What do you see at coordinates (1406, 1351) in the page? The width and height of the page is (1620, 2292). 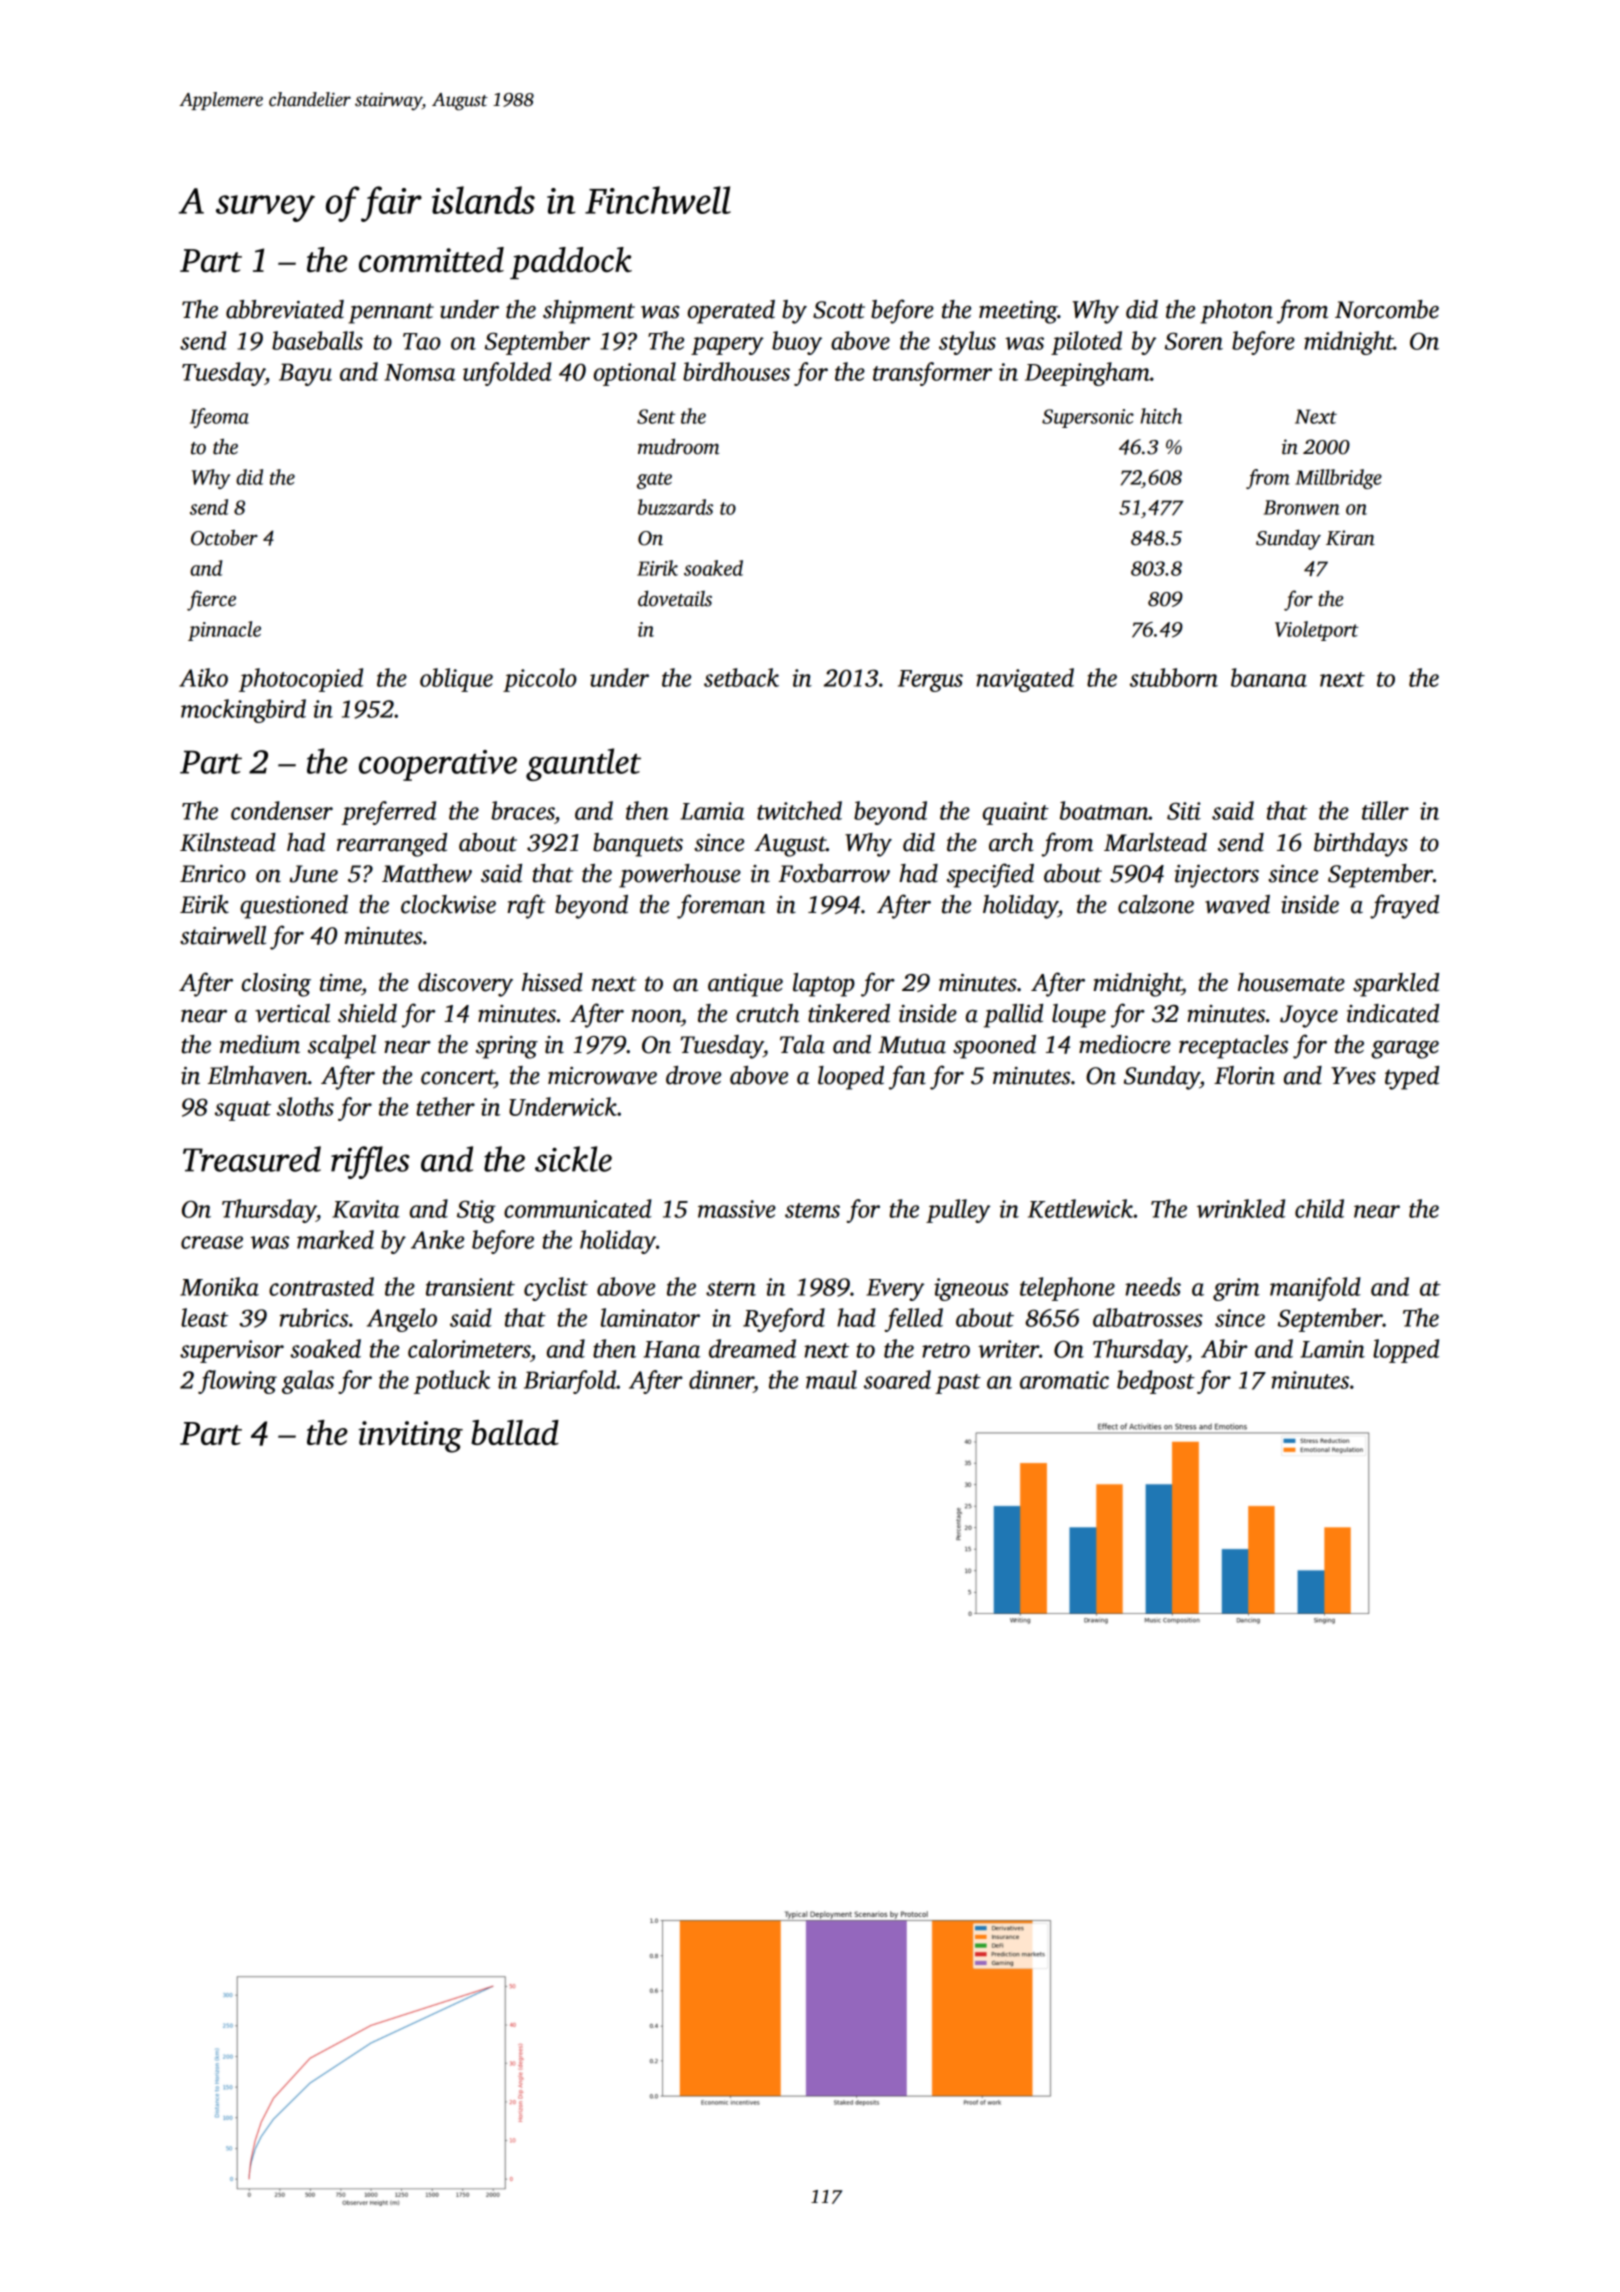 I see `lopped` at bounding box center [1406, 1351].
